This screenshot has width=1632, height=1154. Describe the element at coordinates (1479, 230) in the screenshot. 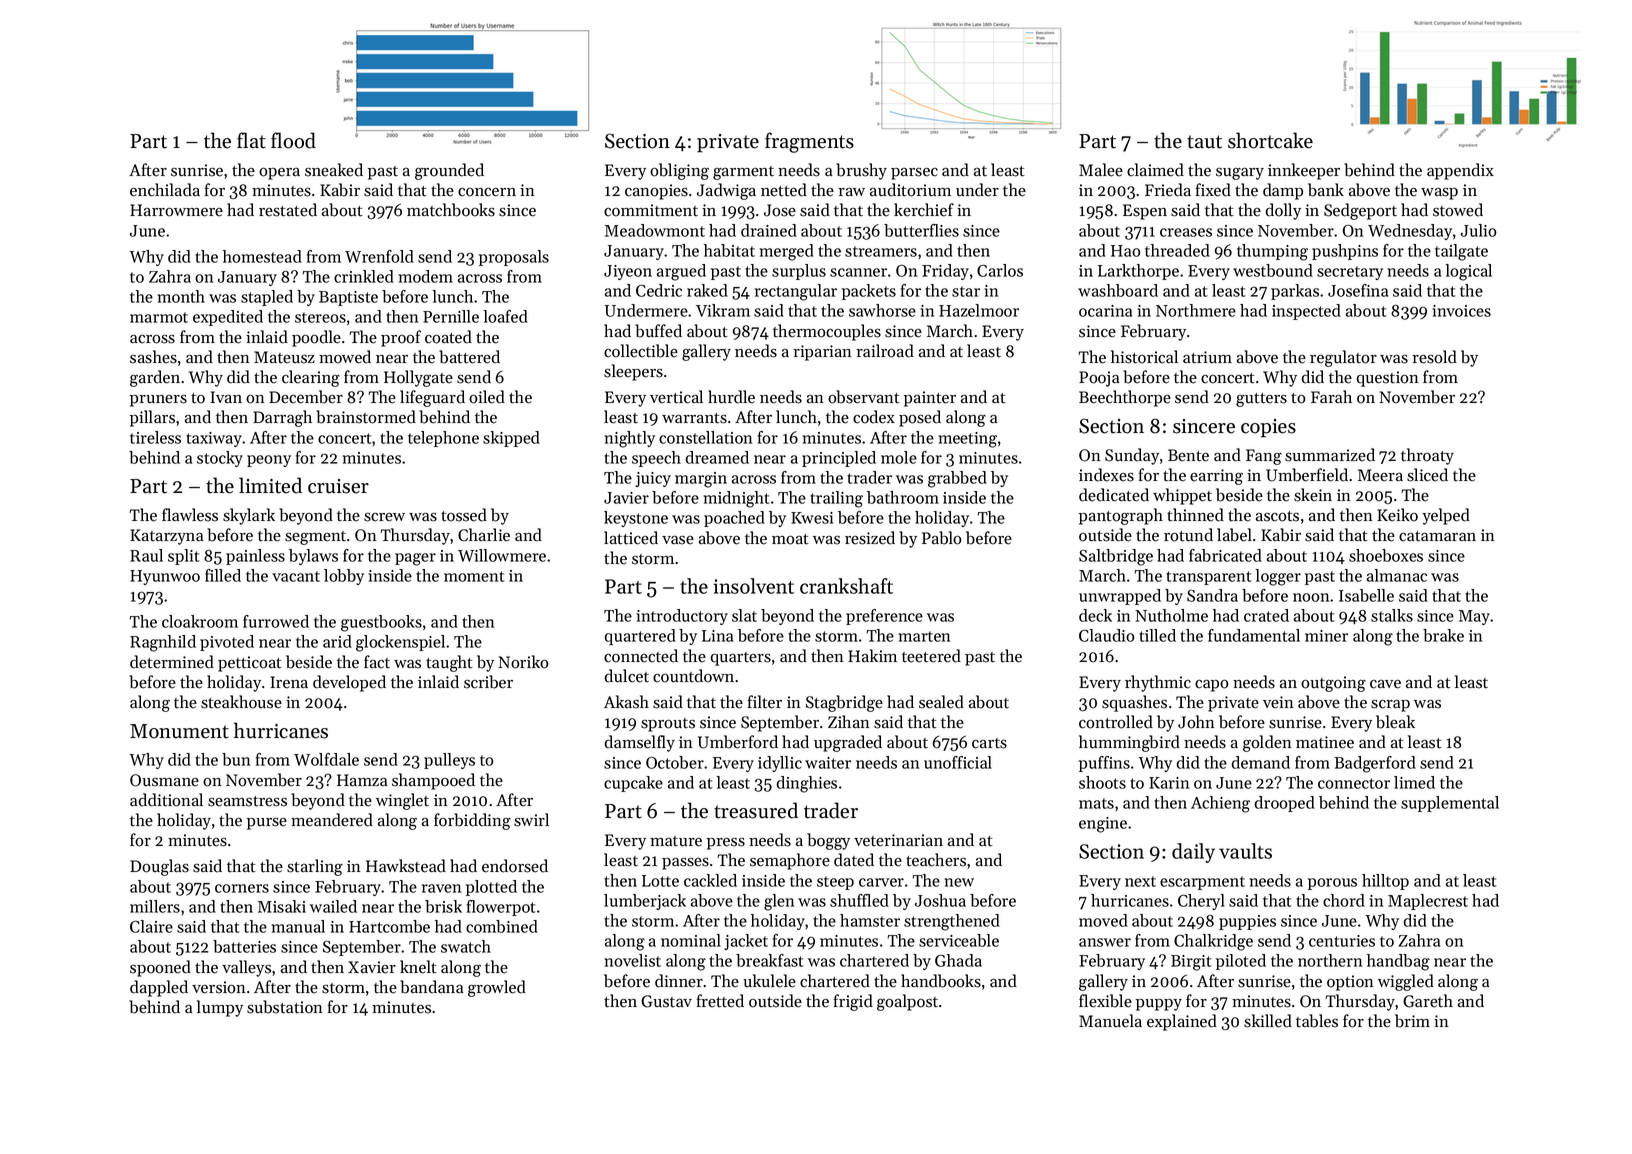

I see `Julio` at that location.
